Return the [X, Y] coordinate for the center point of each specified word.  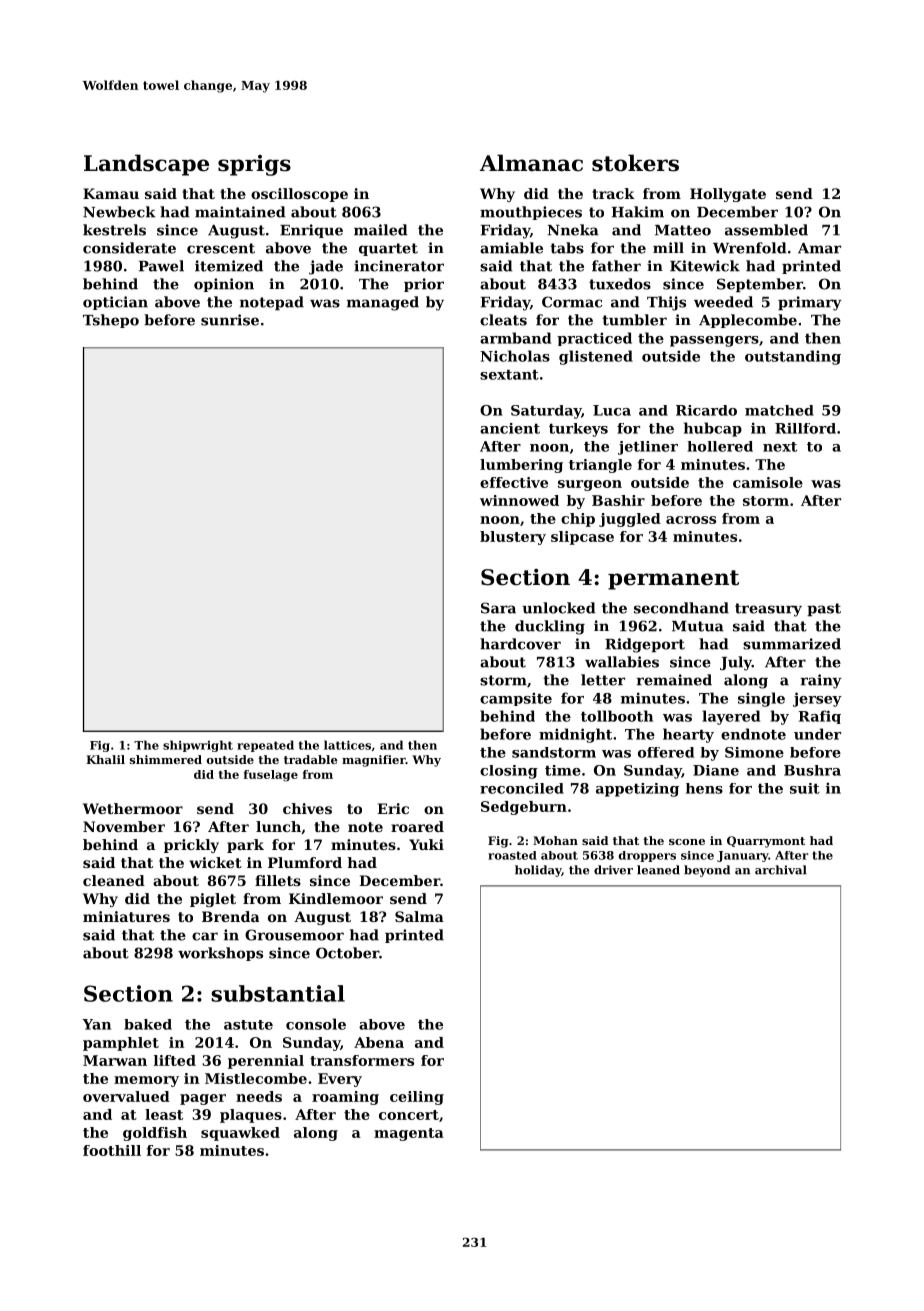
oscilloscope [299, 195]
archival [781, 870]
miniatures [126, 916]
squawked [240, 1134]
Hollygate [728, 195]
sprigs [254, 165]
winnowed [519, 500]
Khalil [105, 759]
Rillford [805, 428]
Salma [419, 916]
